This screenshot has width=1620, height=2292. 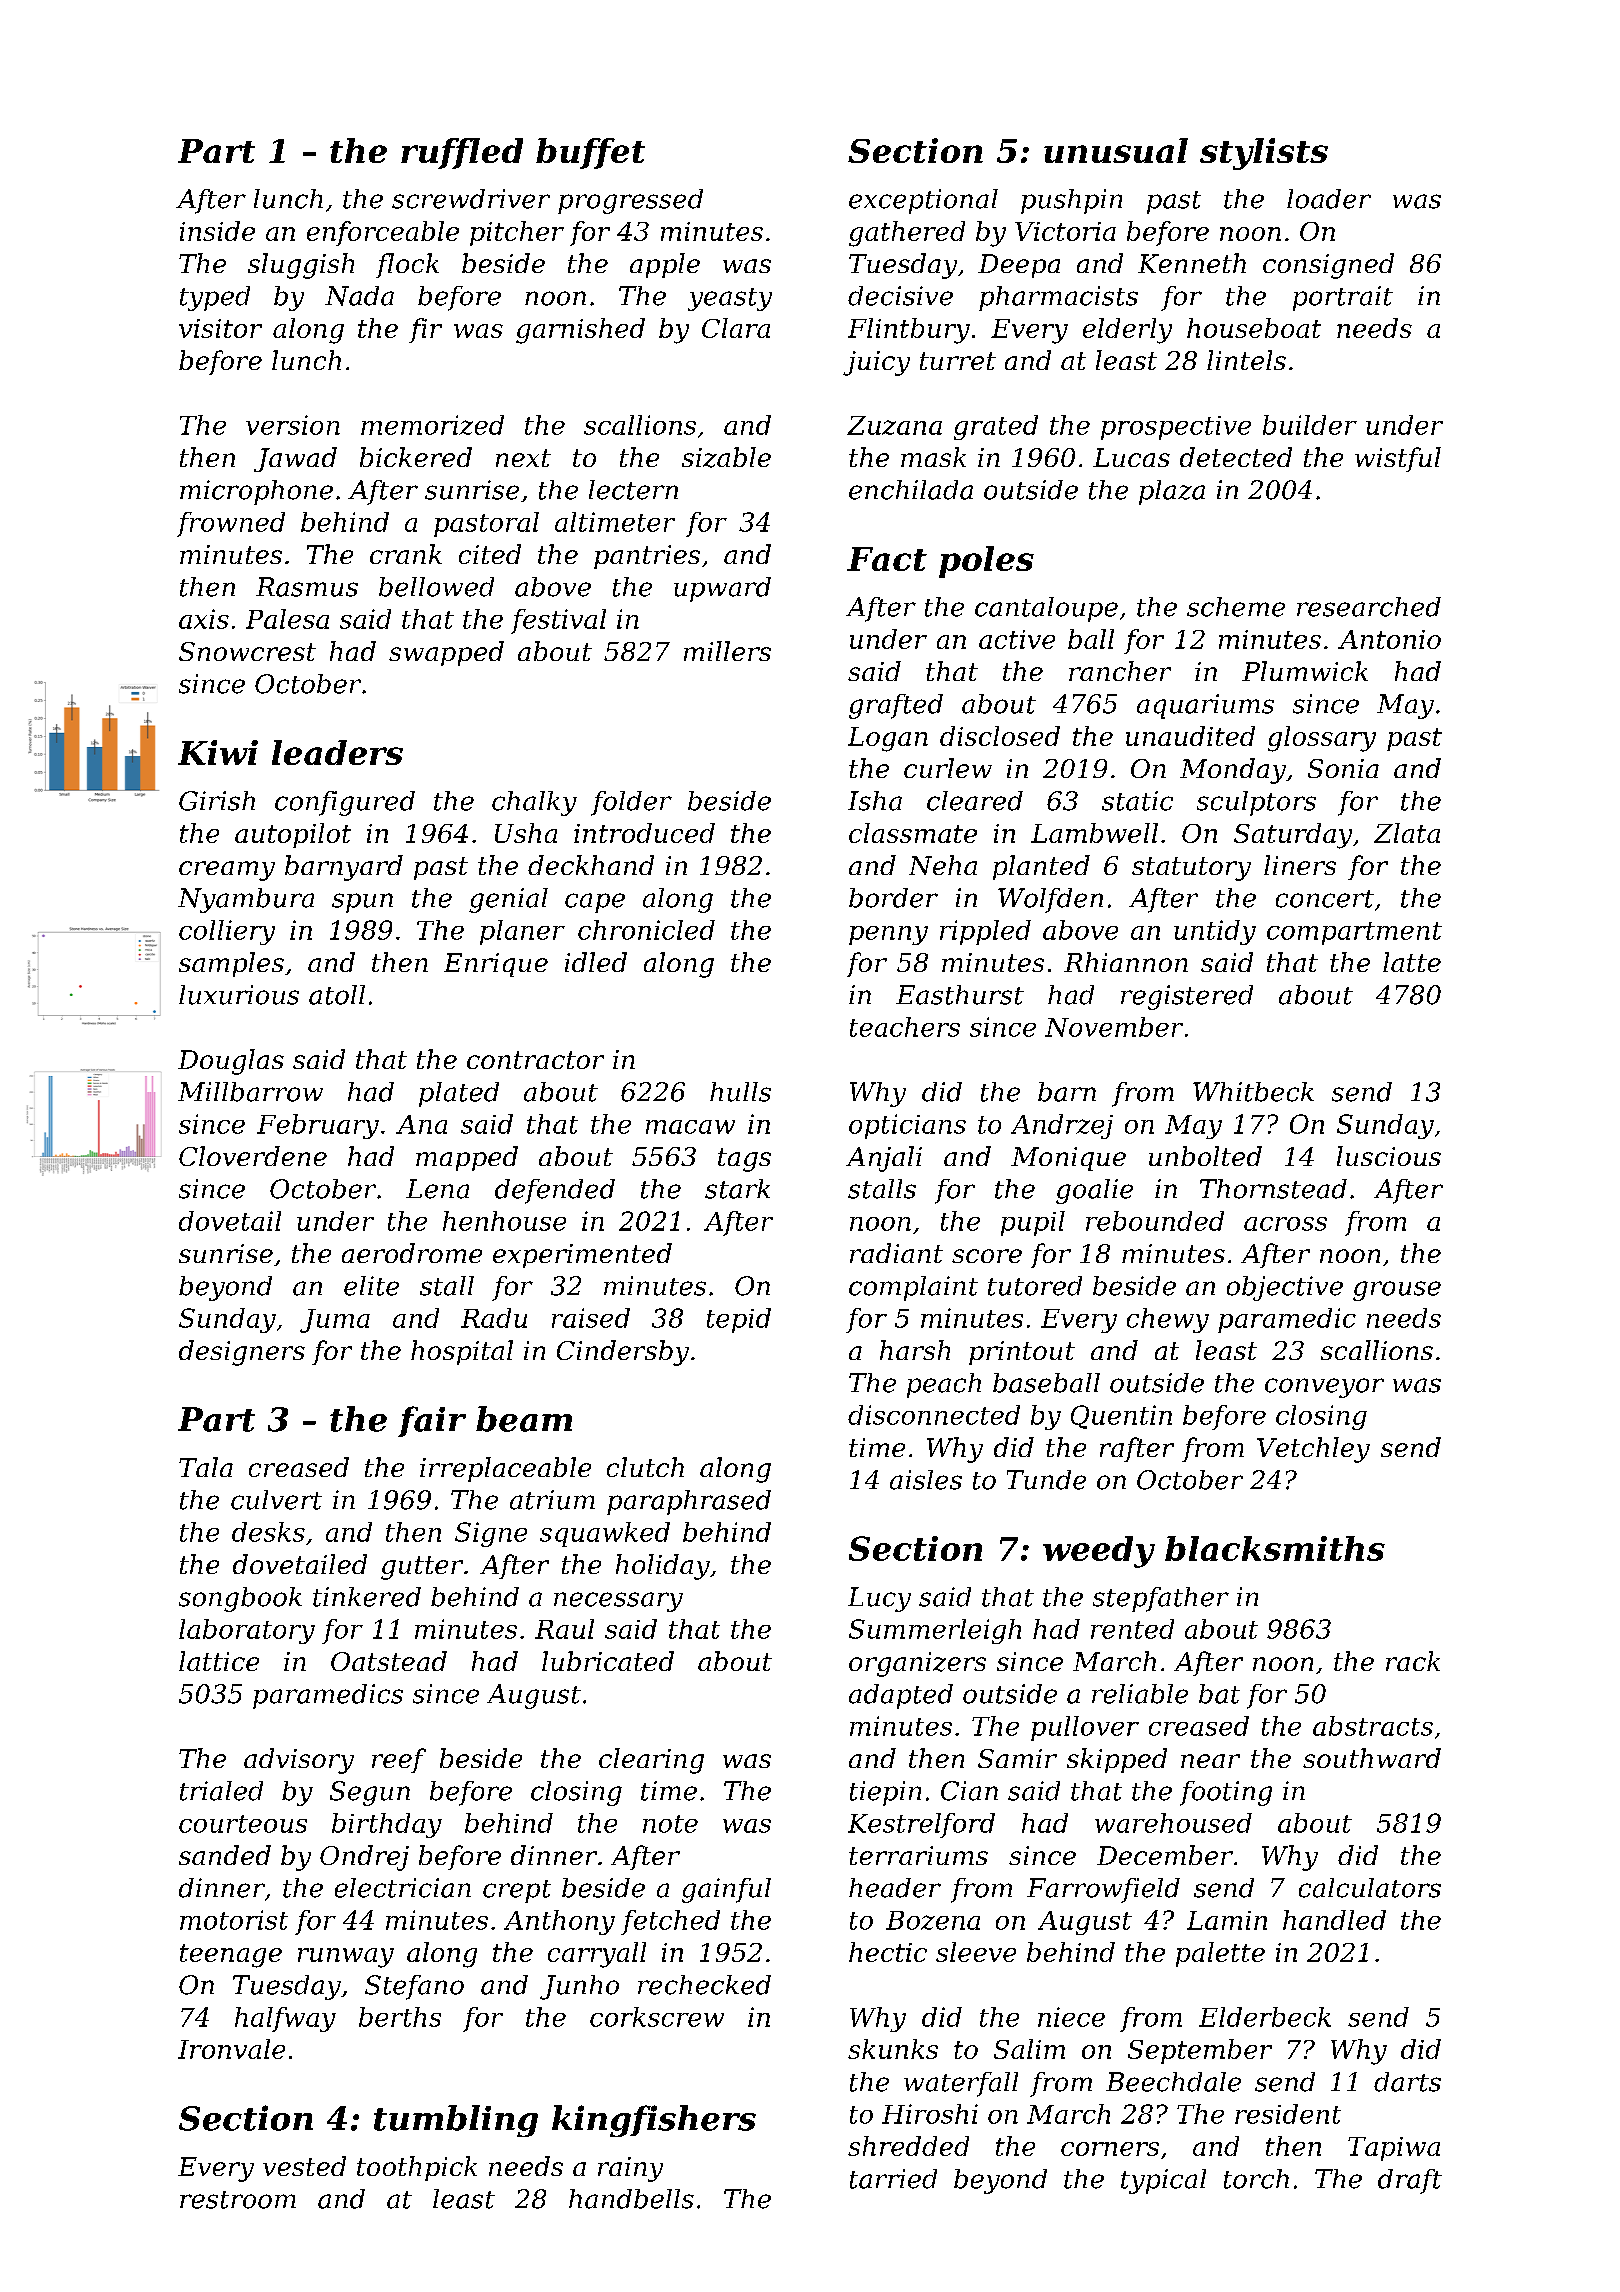 I want to click on grouse, so click(x=1397, y=1291).
